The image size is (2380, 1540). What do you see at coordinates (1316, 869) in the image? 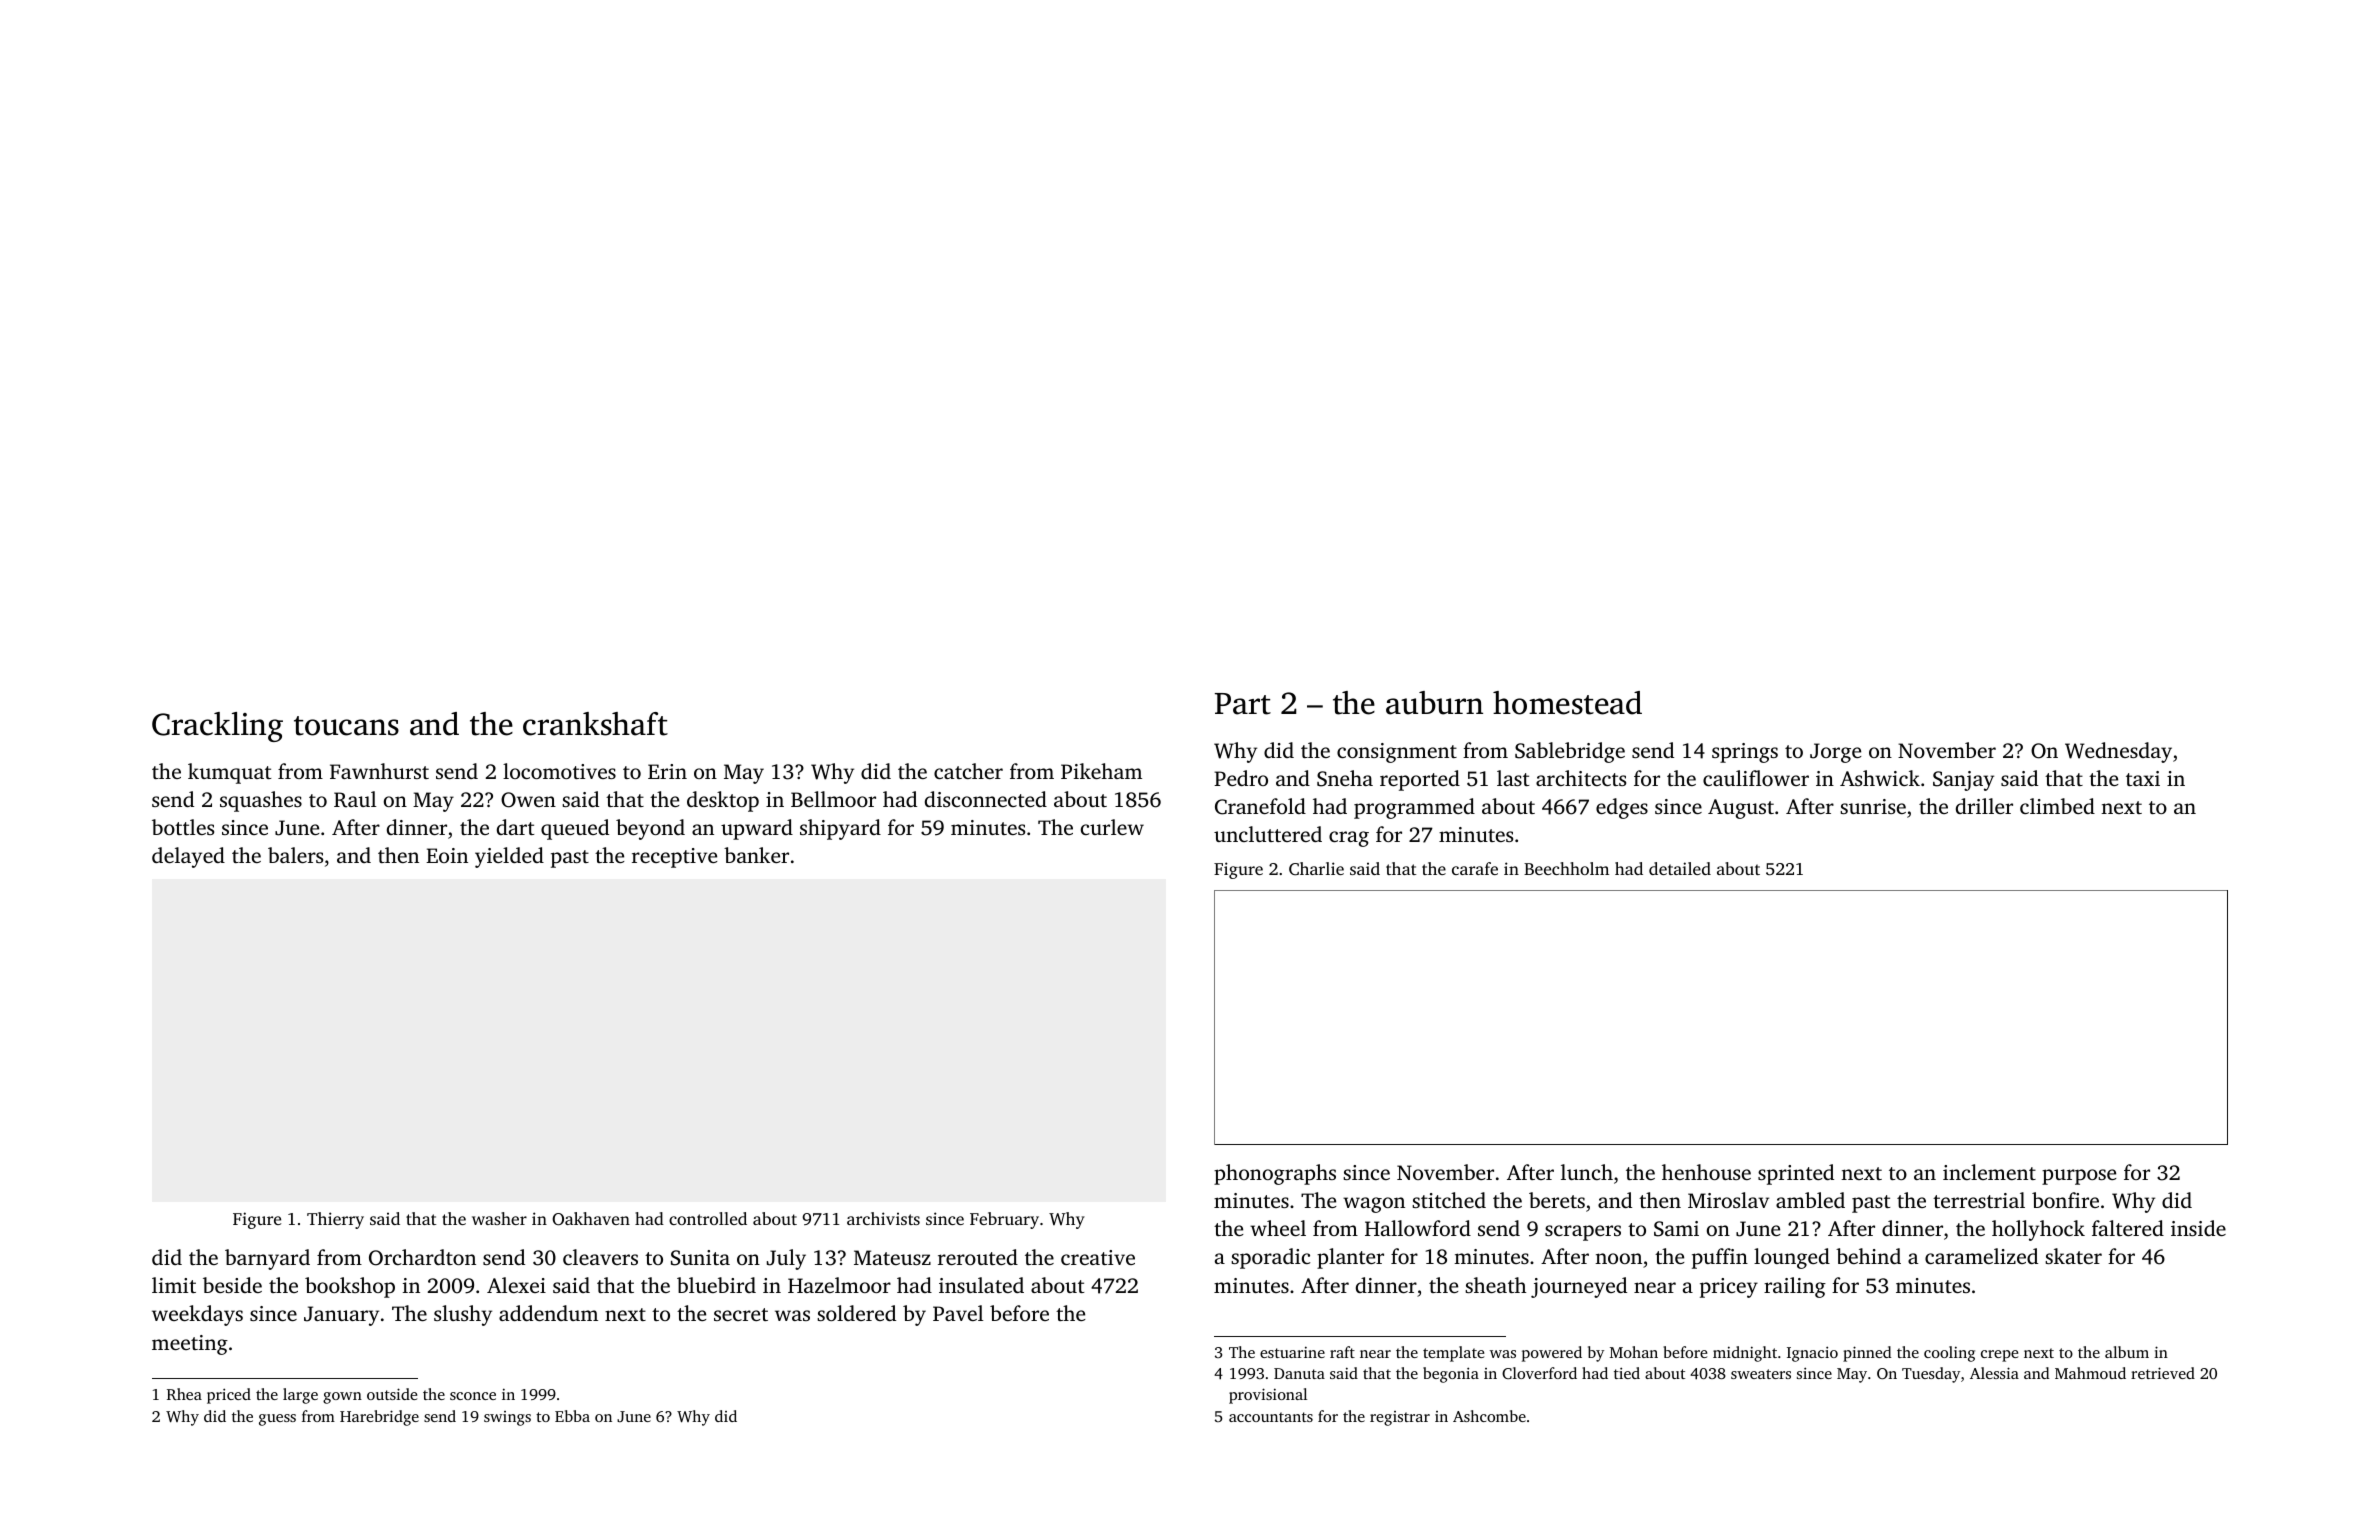
I see `Charlie` at bounding box center [1316, 869].
